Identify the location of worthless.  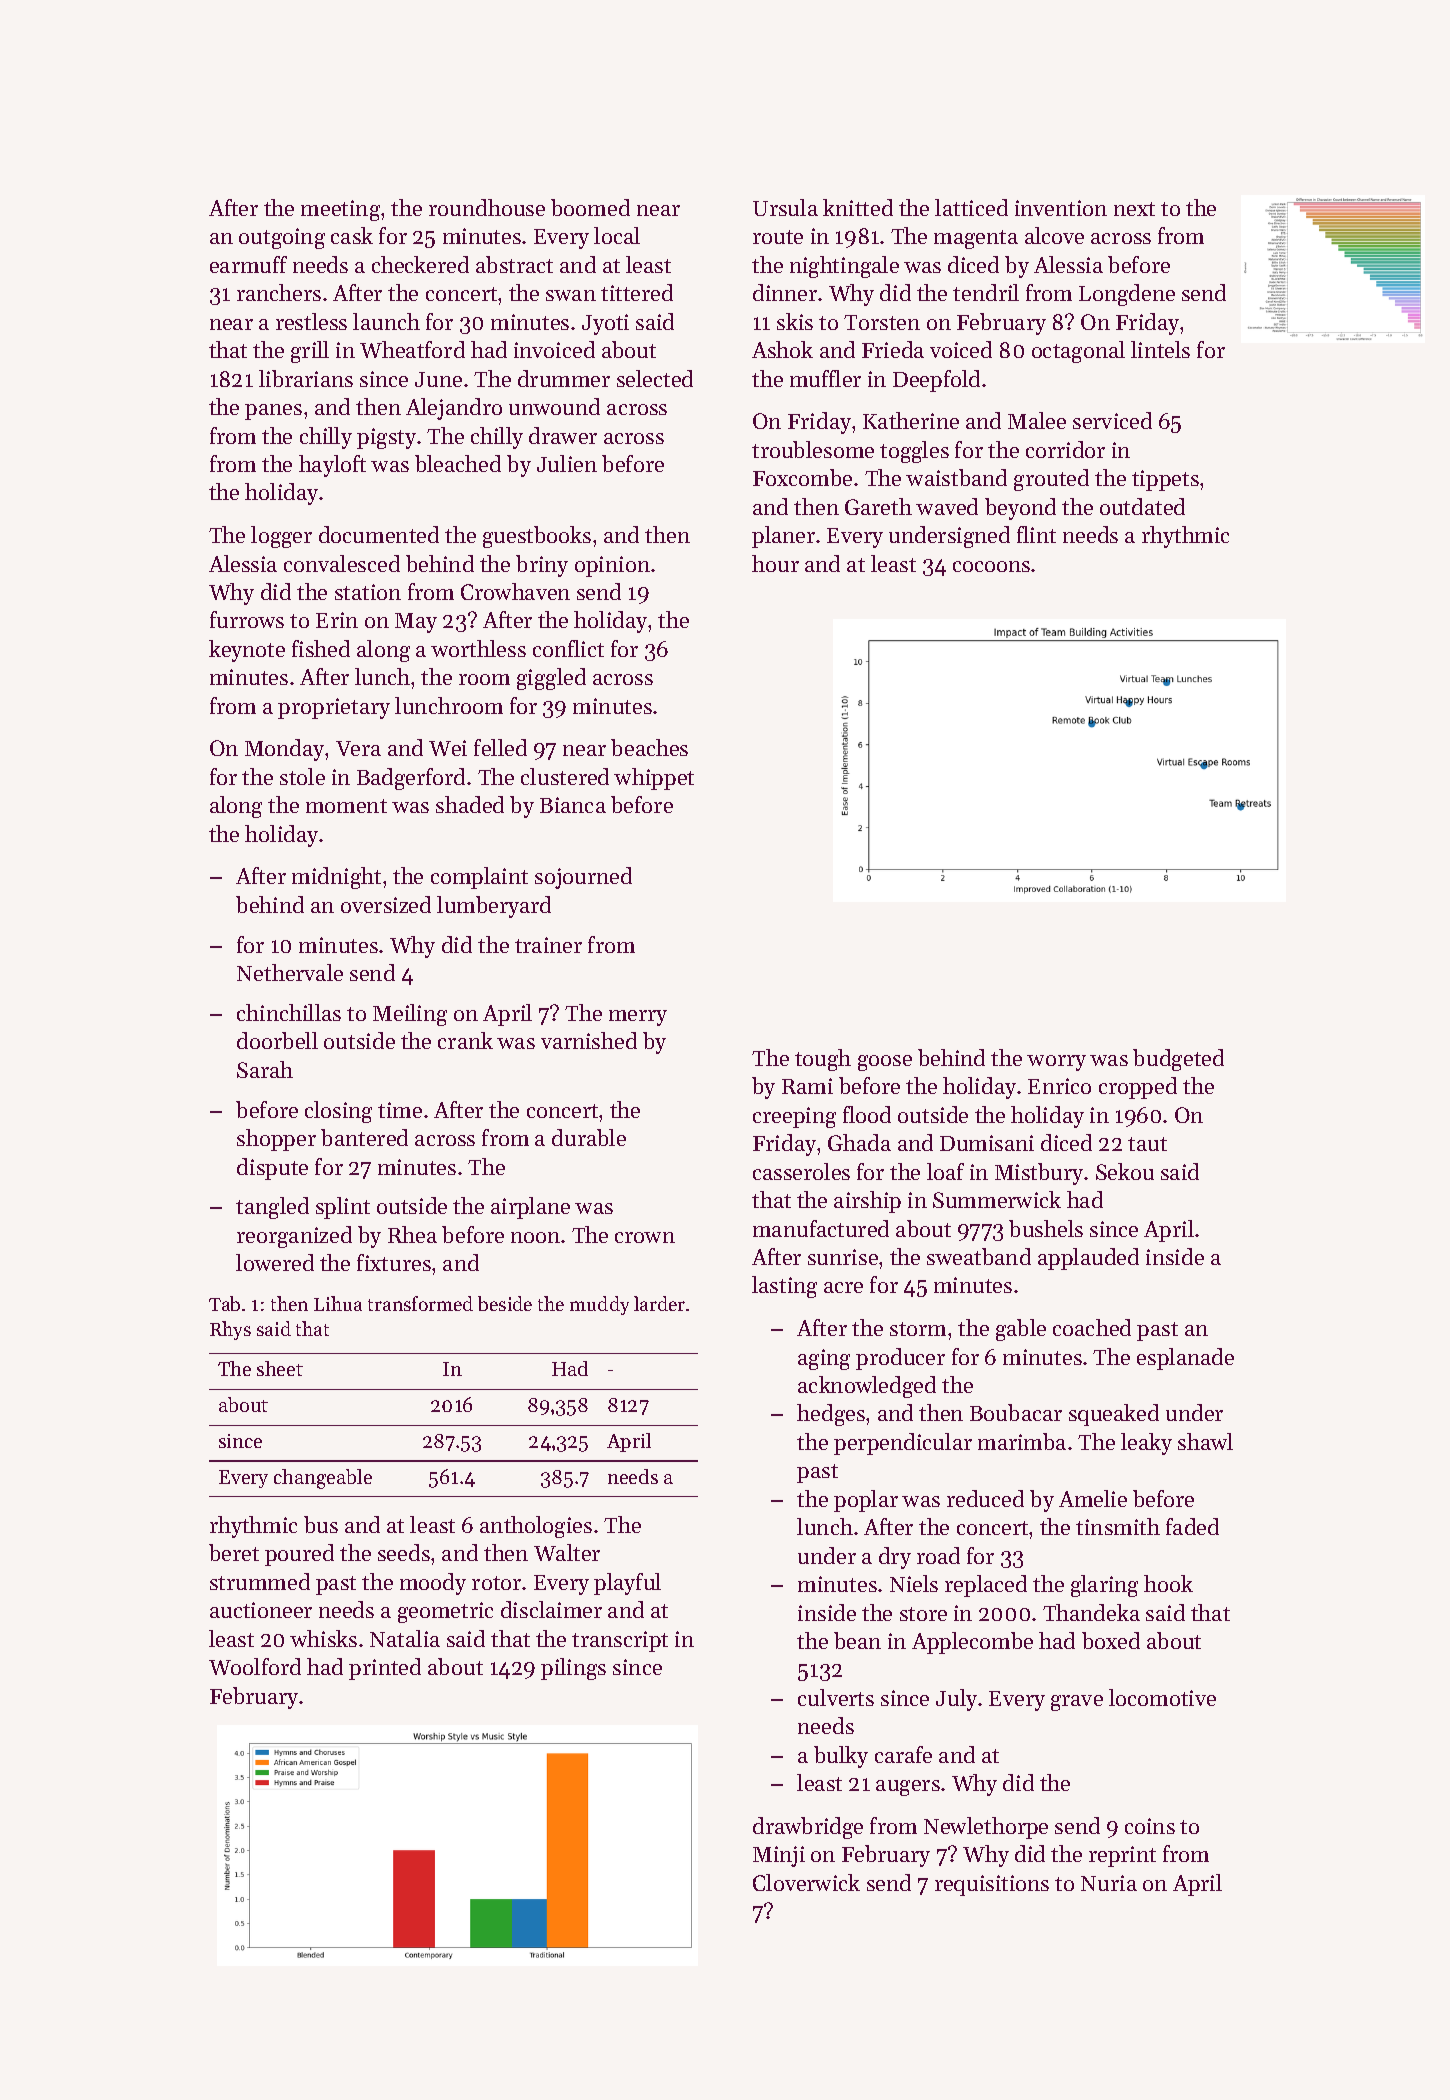
(478, 648).
